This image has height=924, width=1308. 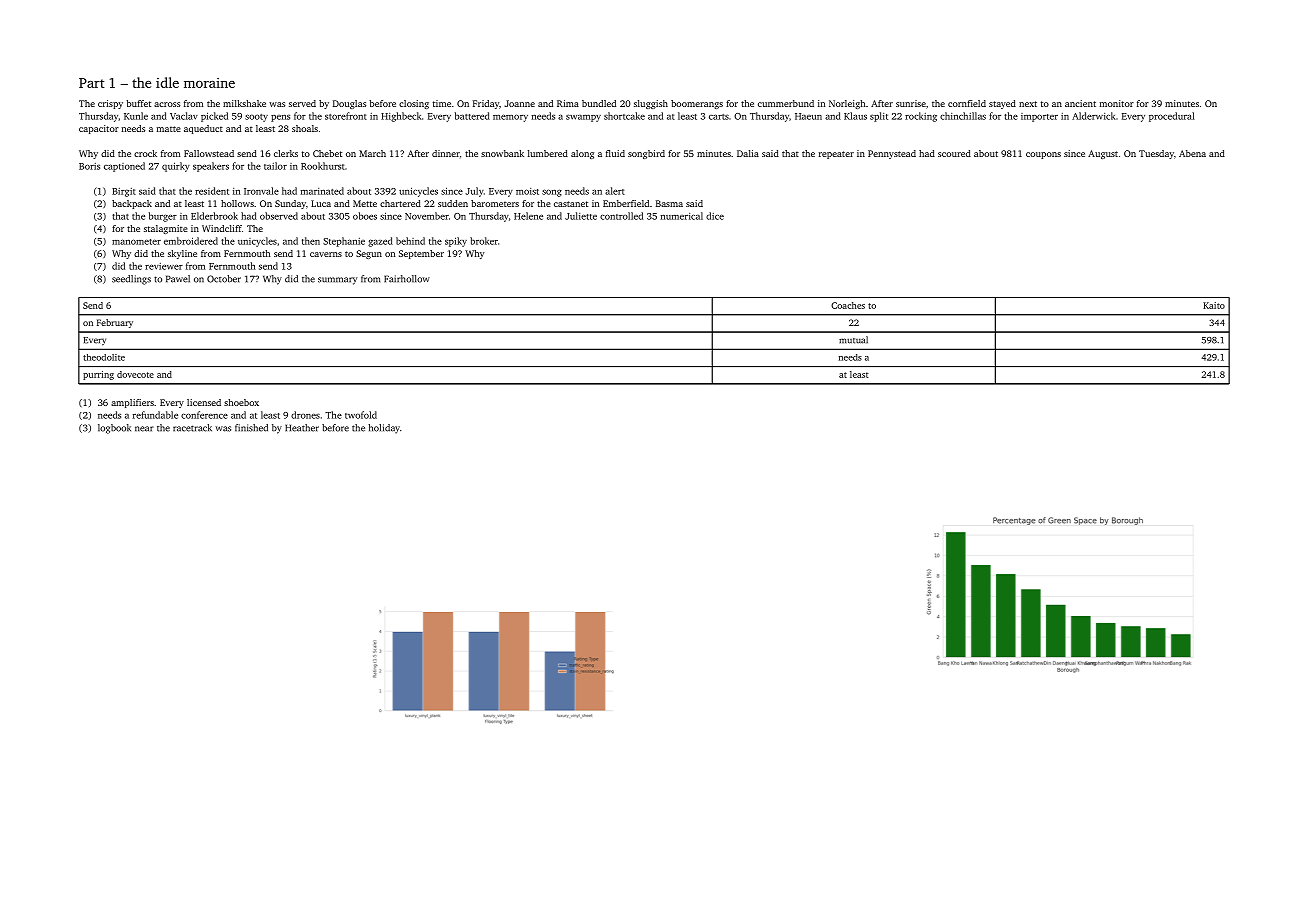 What do you see at coordinates (384, 429) in the image?
I see `holiday` at bounding box center [384, 429].
